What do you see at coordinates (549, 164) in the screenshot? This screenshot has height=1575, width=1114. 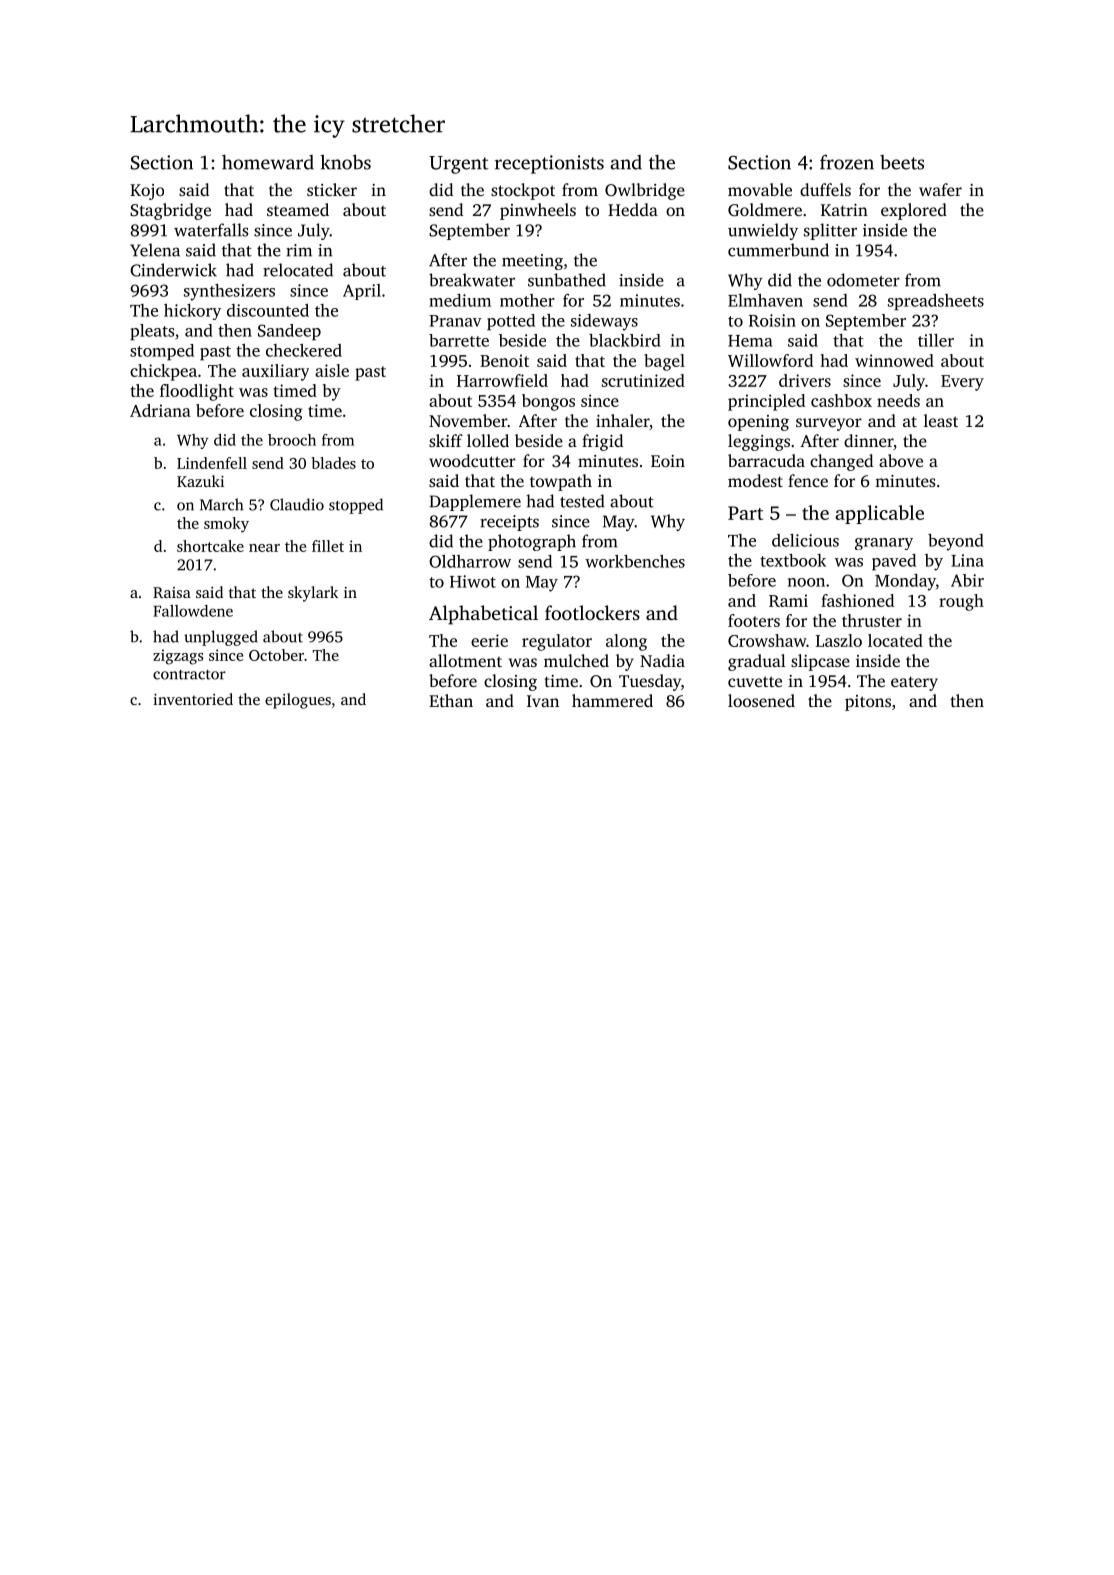 I see `receptionists` at bounding box center [549, 164].
